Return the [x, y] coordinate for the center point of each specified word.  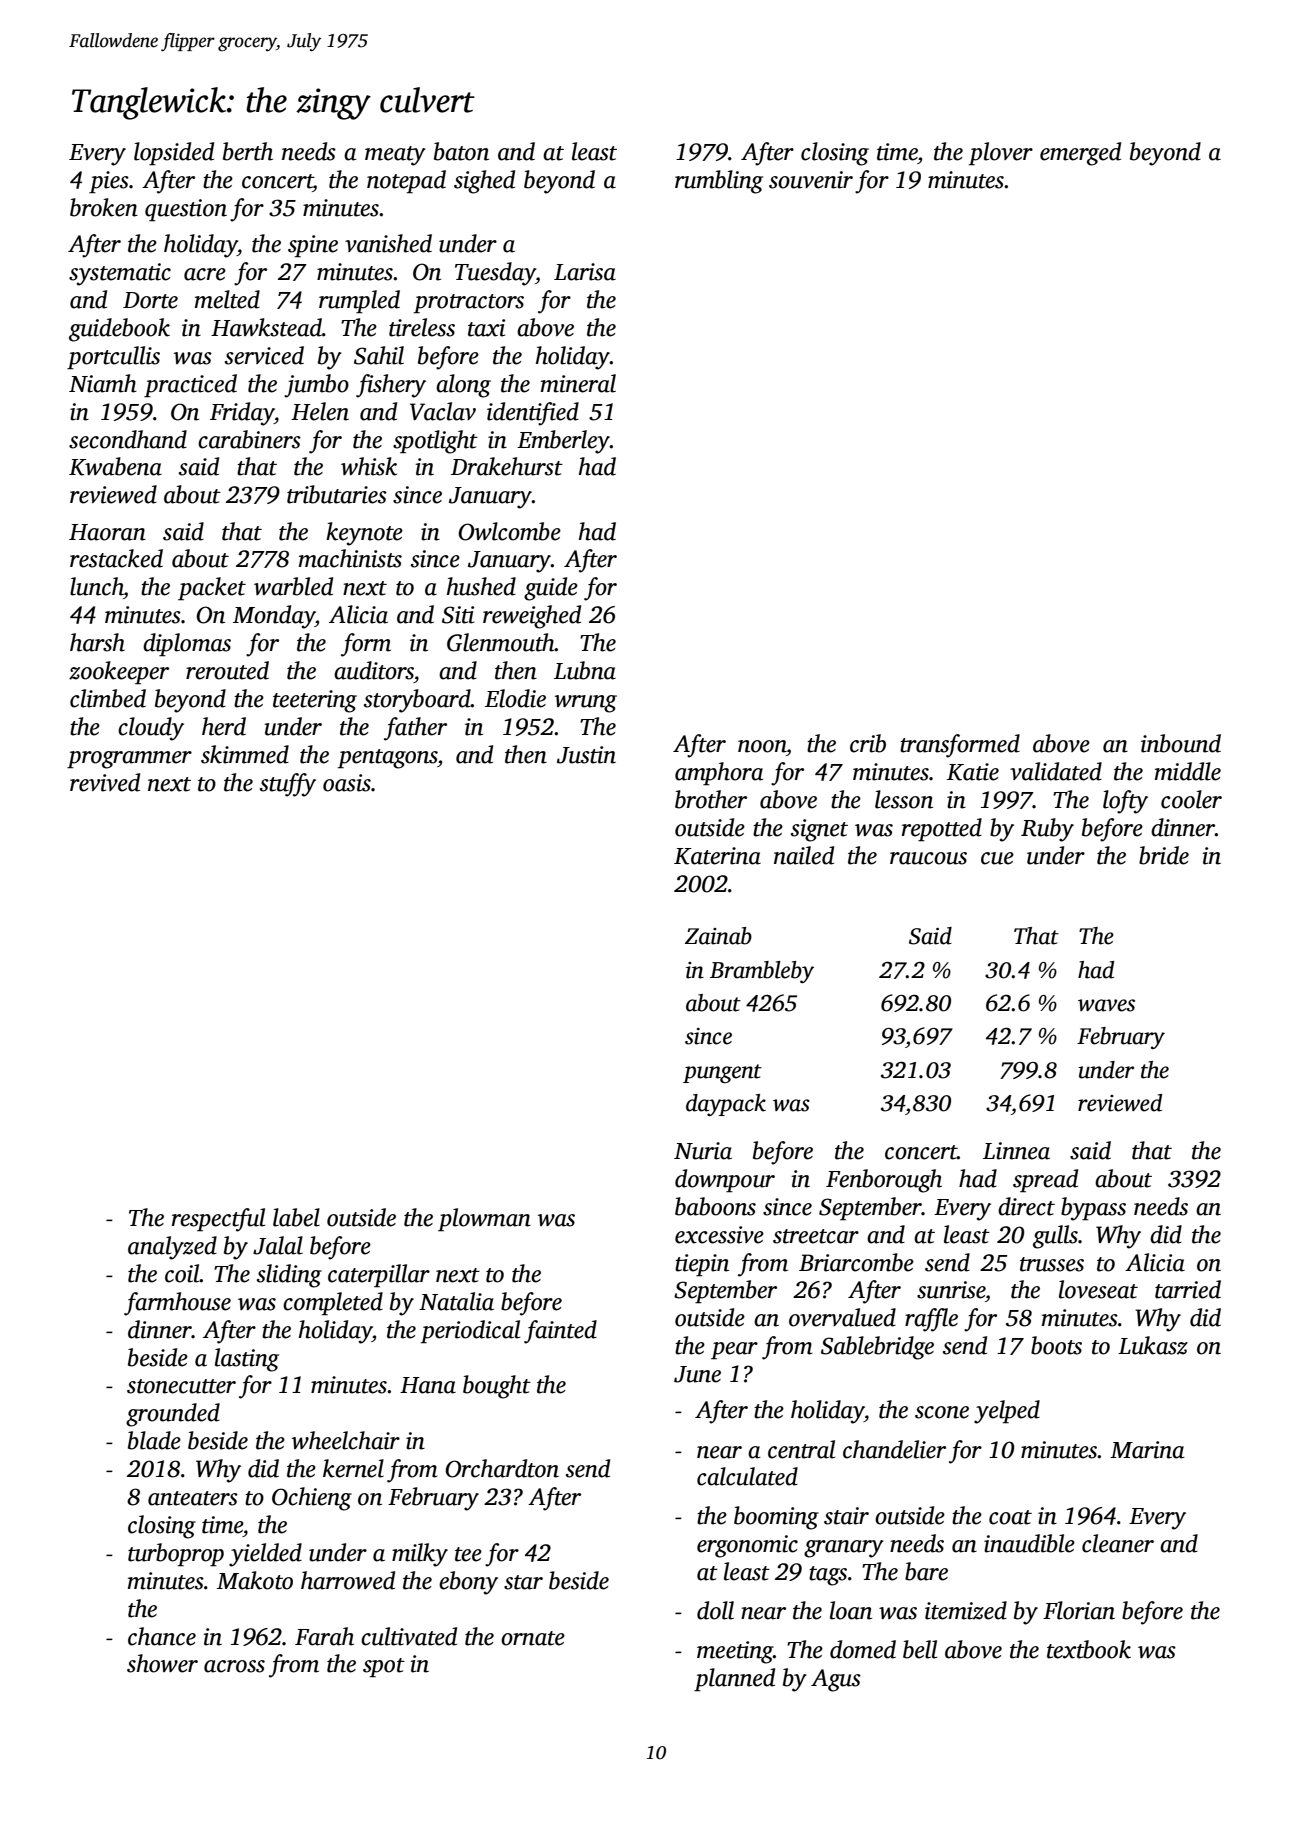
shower [162, 1663]
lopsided [174, 154]
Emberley [563, 442]
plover [1001, 154]
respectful [218, 1220]
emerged [1080, 154]
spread [1045, 1181]
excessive [719, 1235]
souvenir [811, 180]
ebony [468, 1583]
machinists [350, 558]
